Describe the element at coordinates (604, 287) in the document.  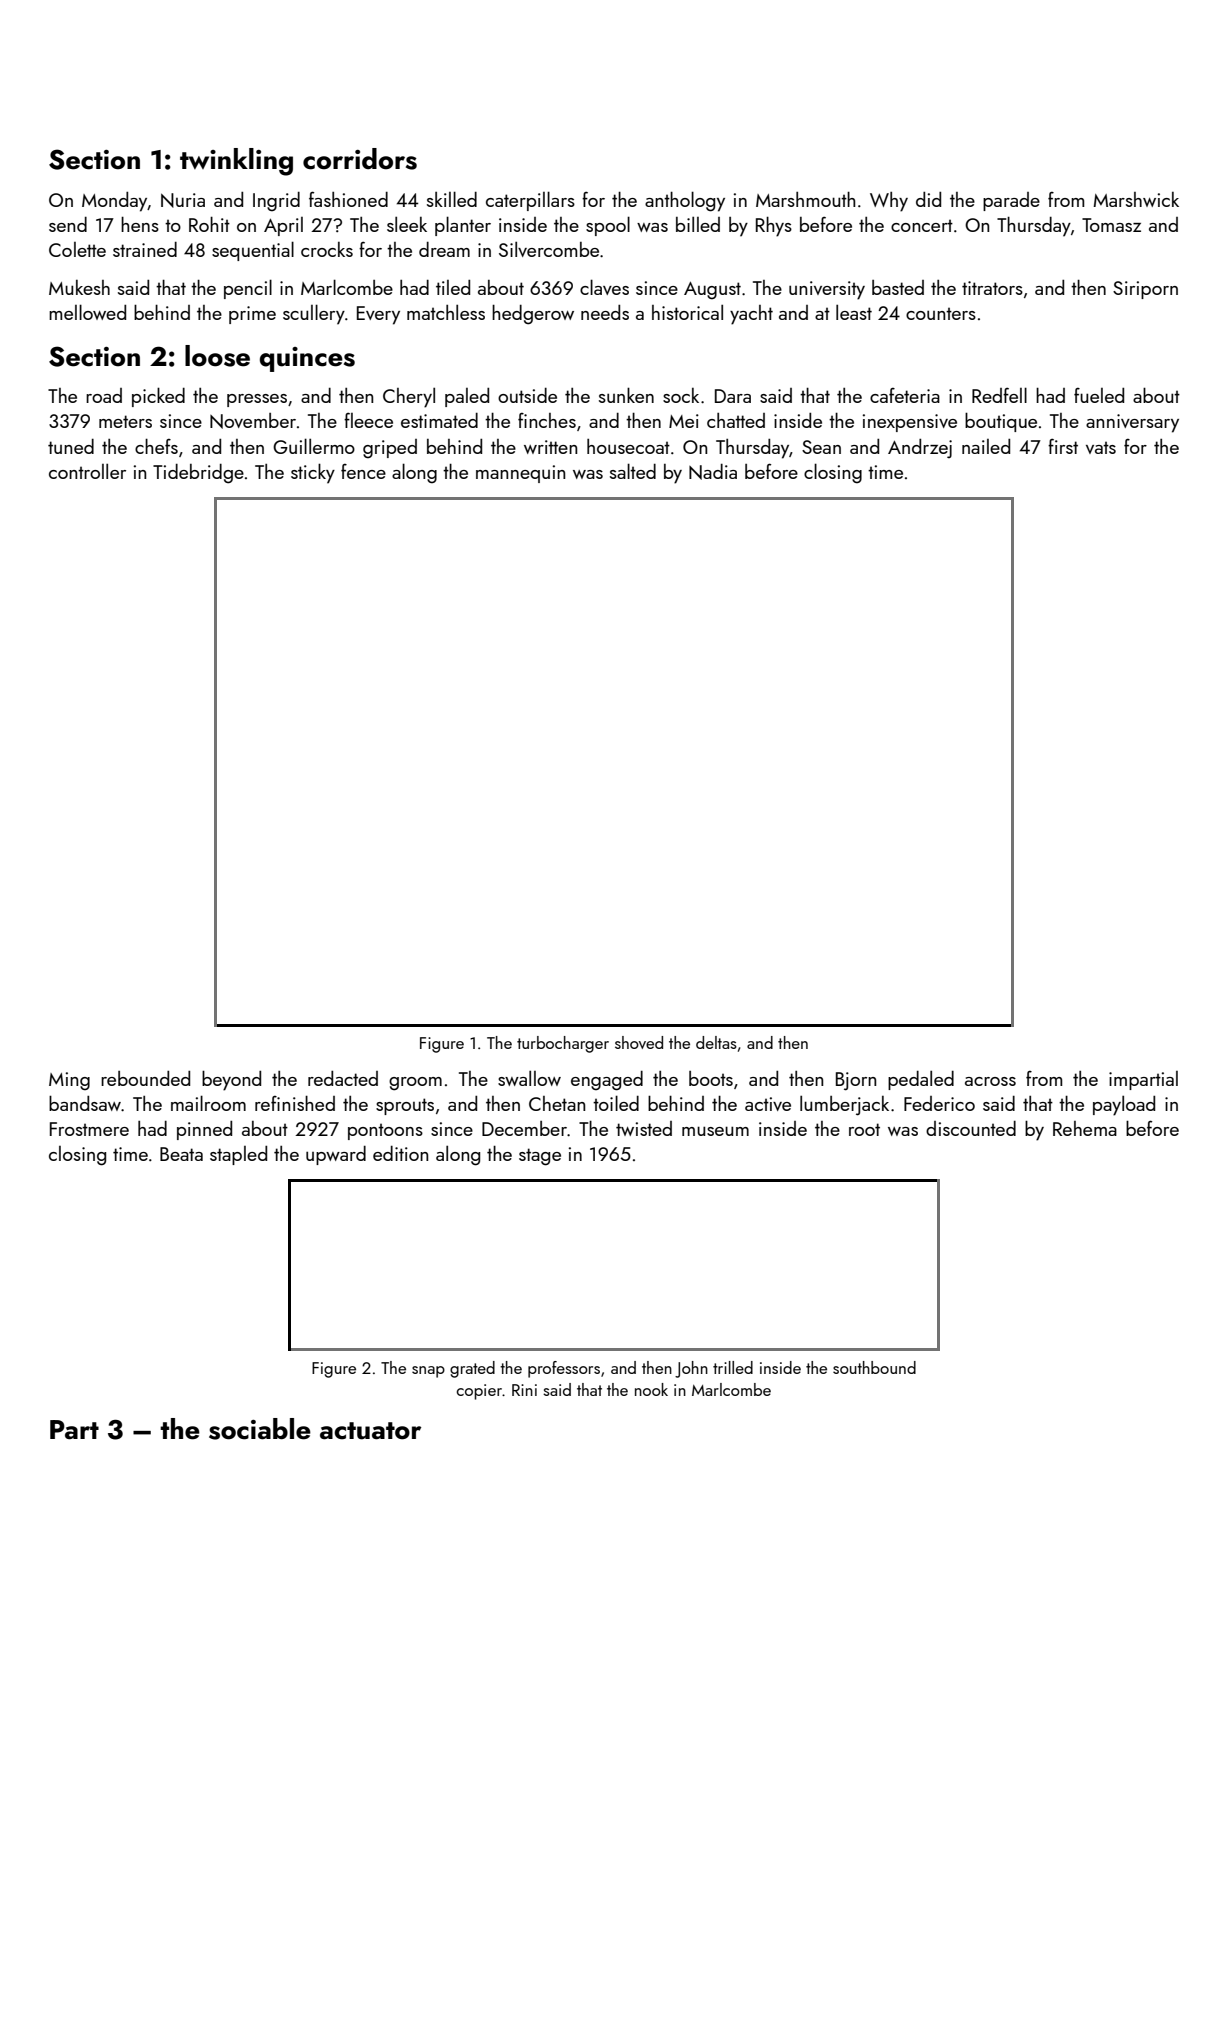
I see `claves` at that location.
